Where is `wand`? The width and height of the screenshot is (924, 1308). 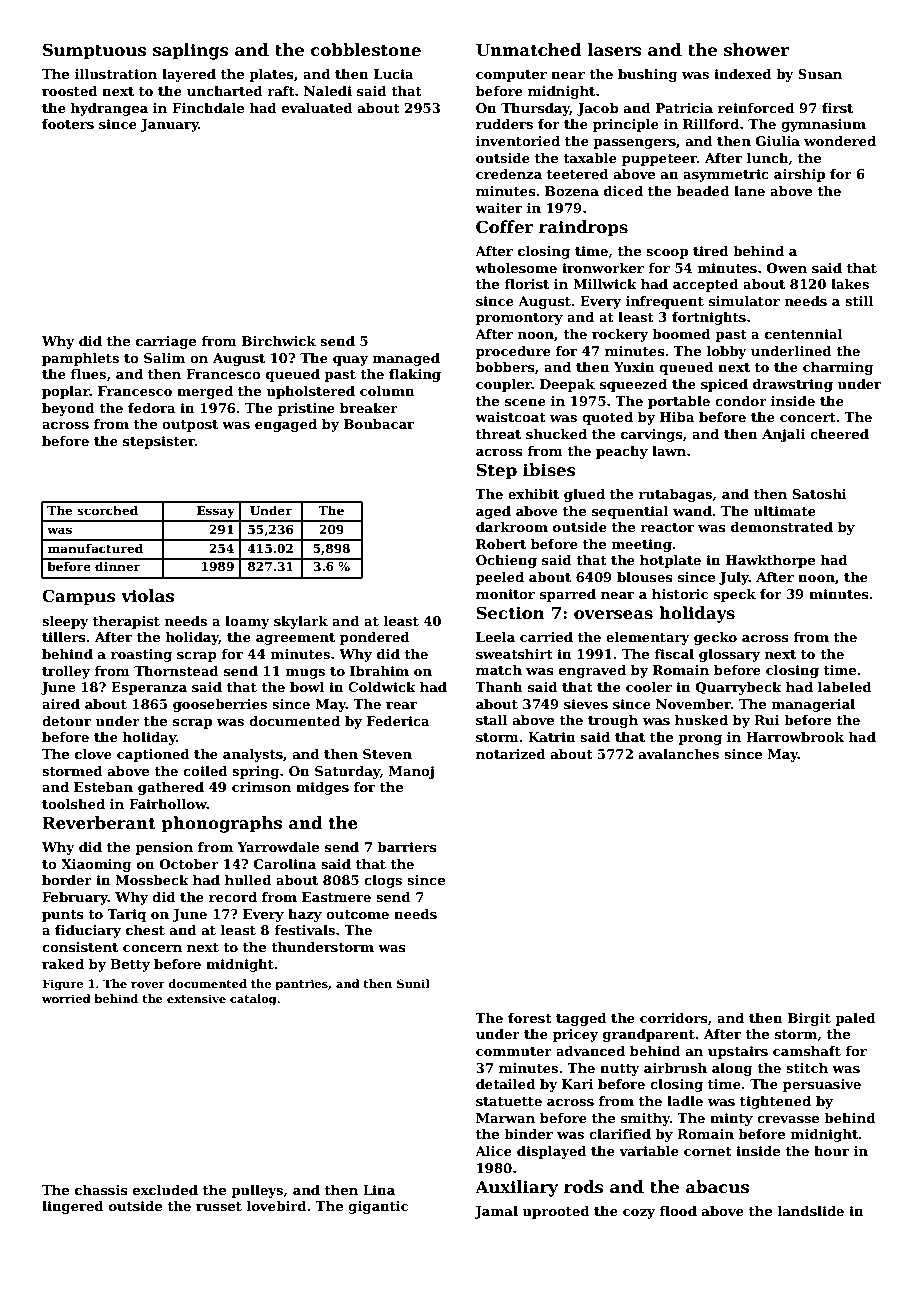
wand is located at coordinates (692, 511).
